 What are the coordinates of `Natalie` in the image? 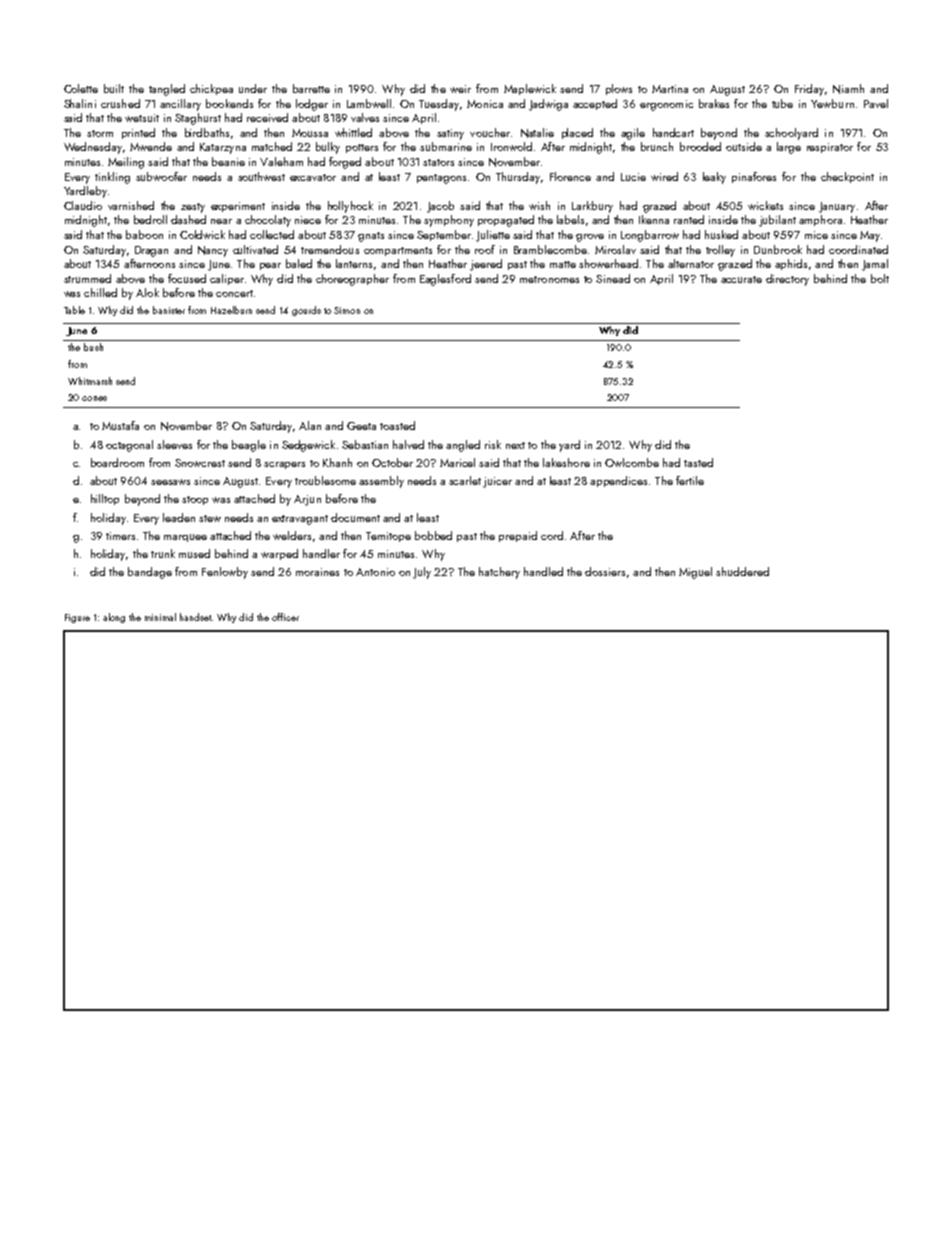 It's located at (537, 133).
